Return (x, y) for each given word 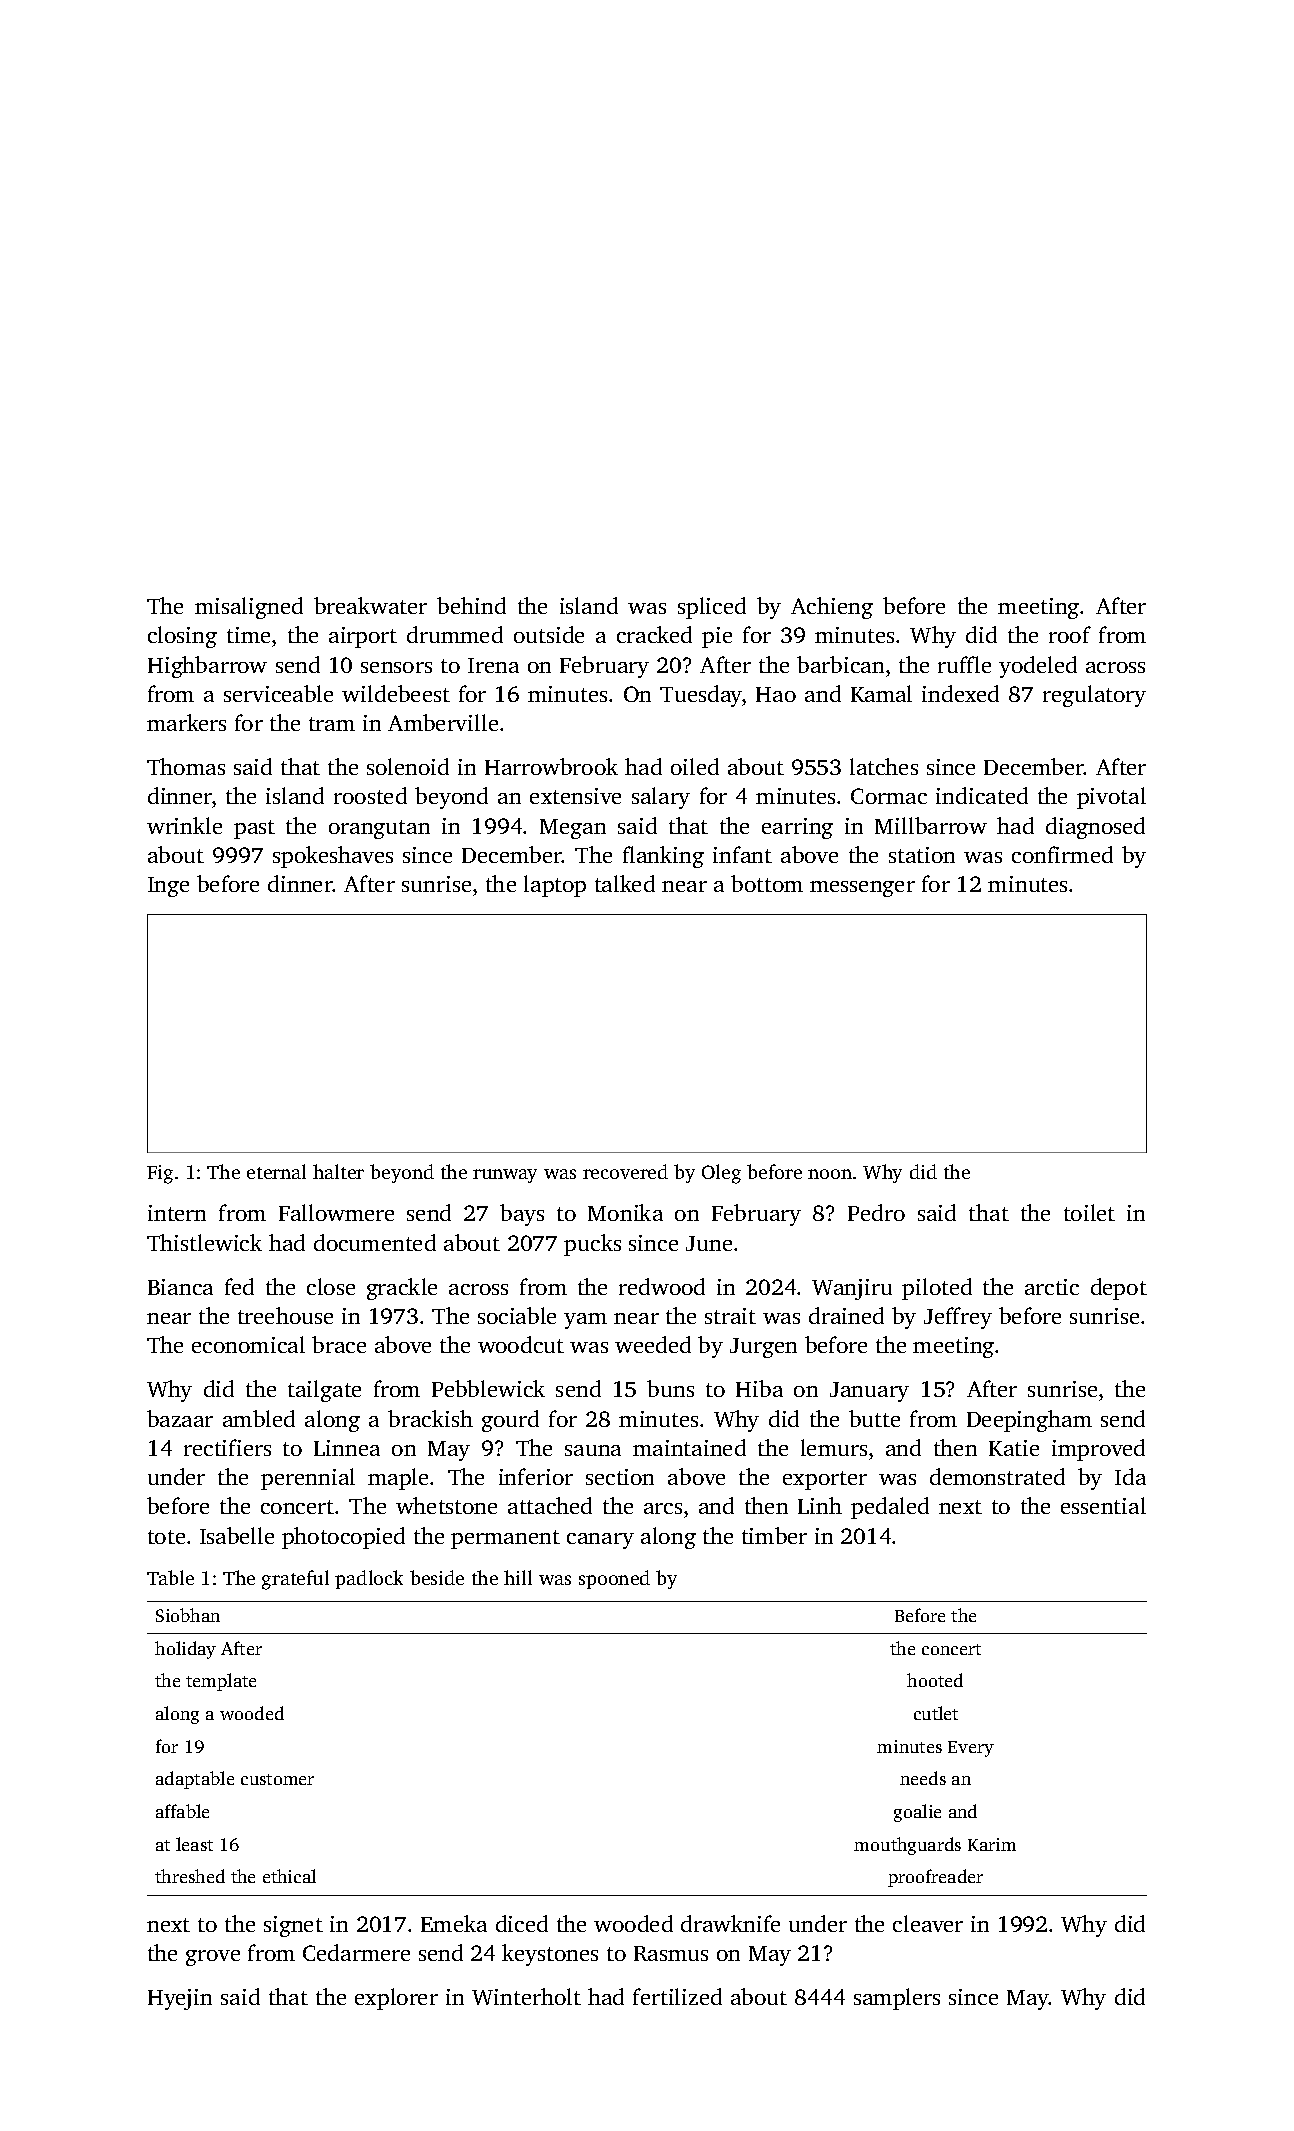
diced (522, 1923)
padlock (369, 1579)
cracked (654, 634)
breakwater (370, 605)
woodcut (521, 1344)
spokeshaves (333, 857)
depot (1119, 1289)
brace (339, 1344)
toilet (1089, 1212)
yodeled (1038, 667)
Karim (992, 1844)
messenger (862, 889)
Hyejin (180, 1999)
